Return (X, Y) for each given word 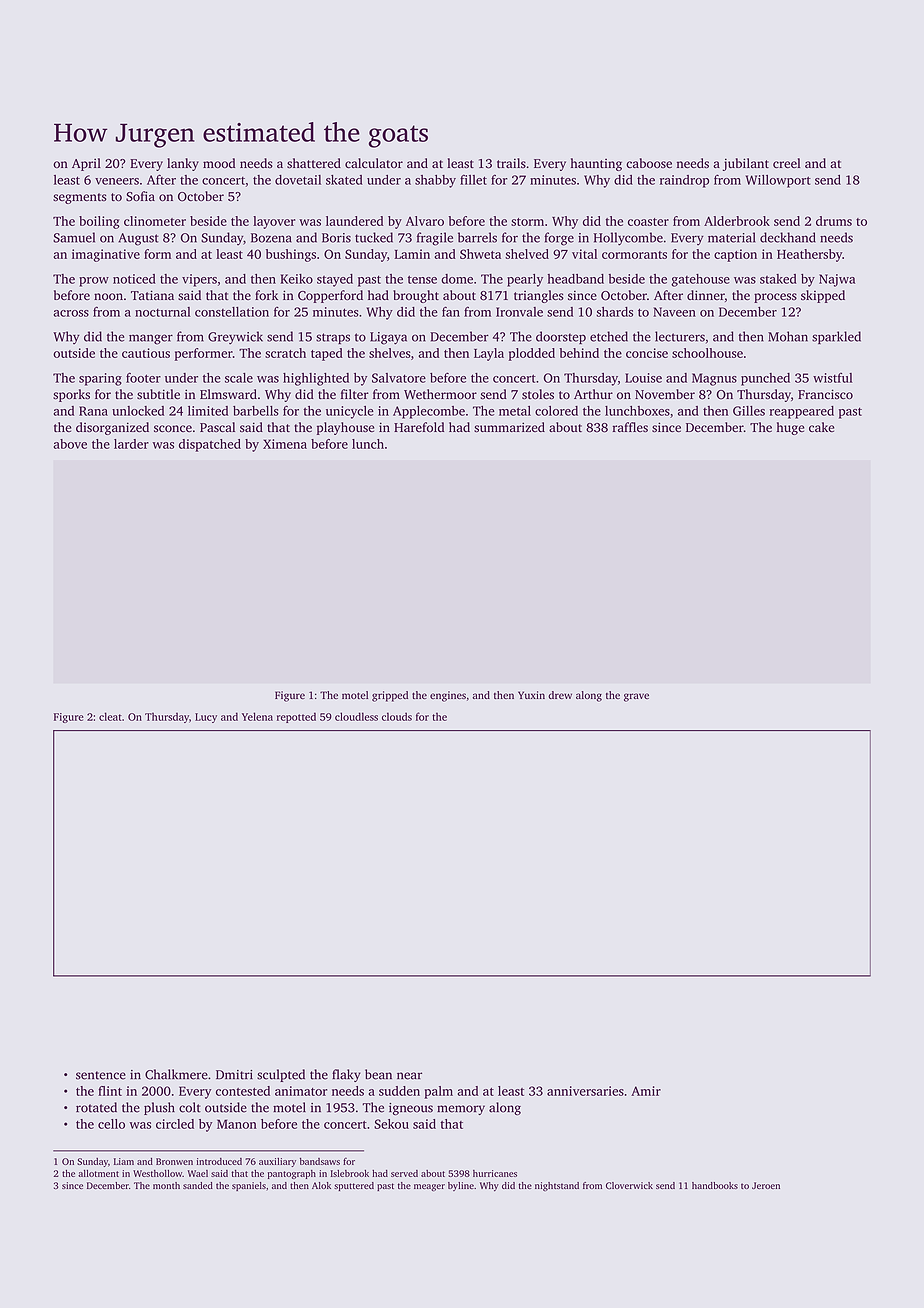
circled (175, 1124)
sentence (101, 1075)
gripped (390, 696)
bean (378, 1074)
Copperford (330, 296)
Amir (646, 1091)
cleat (110, 716)
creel (786, 163)
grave (636, 697)
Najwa (837, 280)
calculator (374, 163)
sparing (100, 379)
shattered (314, 163)
